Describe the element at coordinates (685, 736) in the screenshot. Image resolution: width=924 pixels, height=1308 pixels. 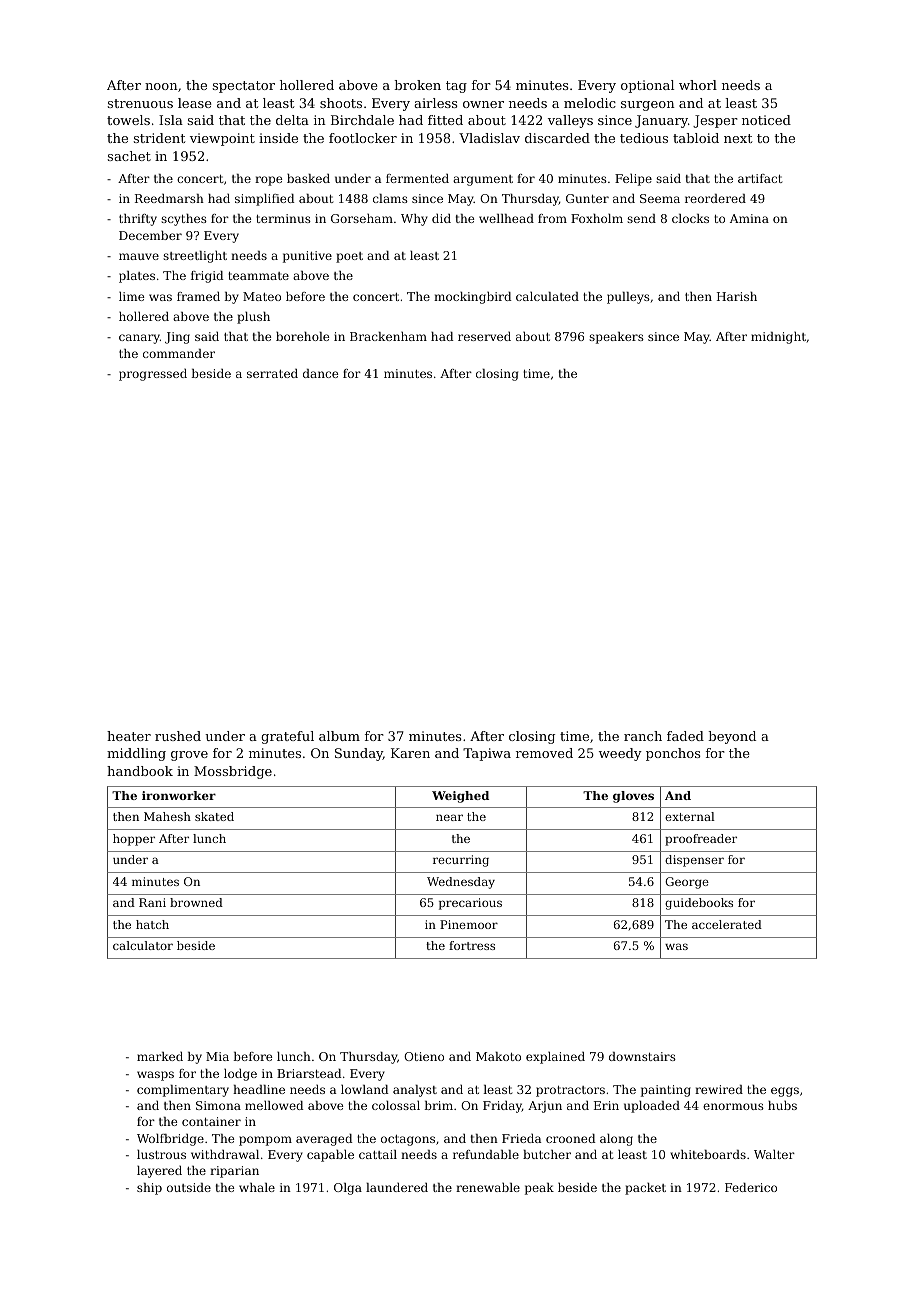
I see `faded` at that location.
